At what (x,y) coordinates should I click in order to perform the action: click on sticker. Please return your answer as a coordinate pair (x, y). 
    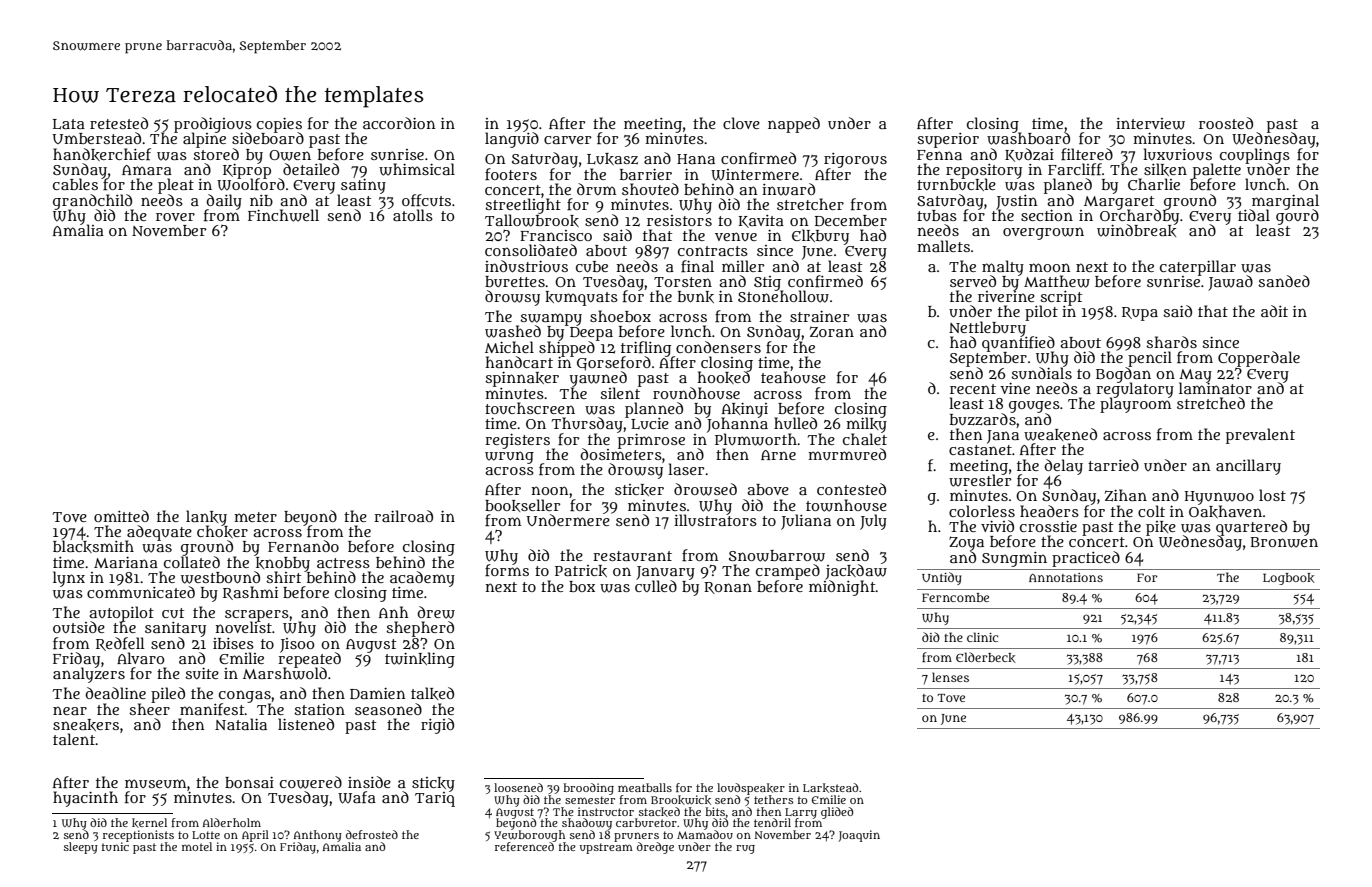
    Looking at the image, I should click on (639, 490).
